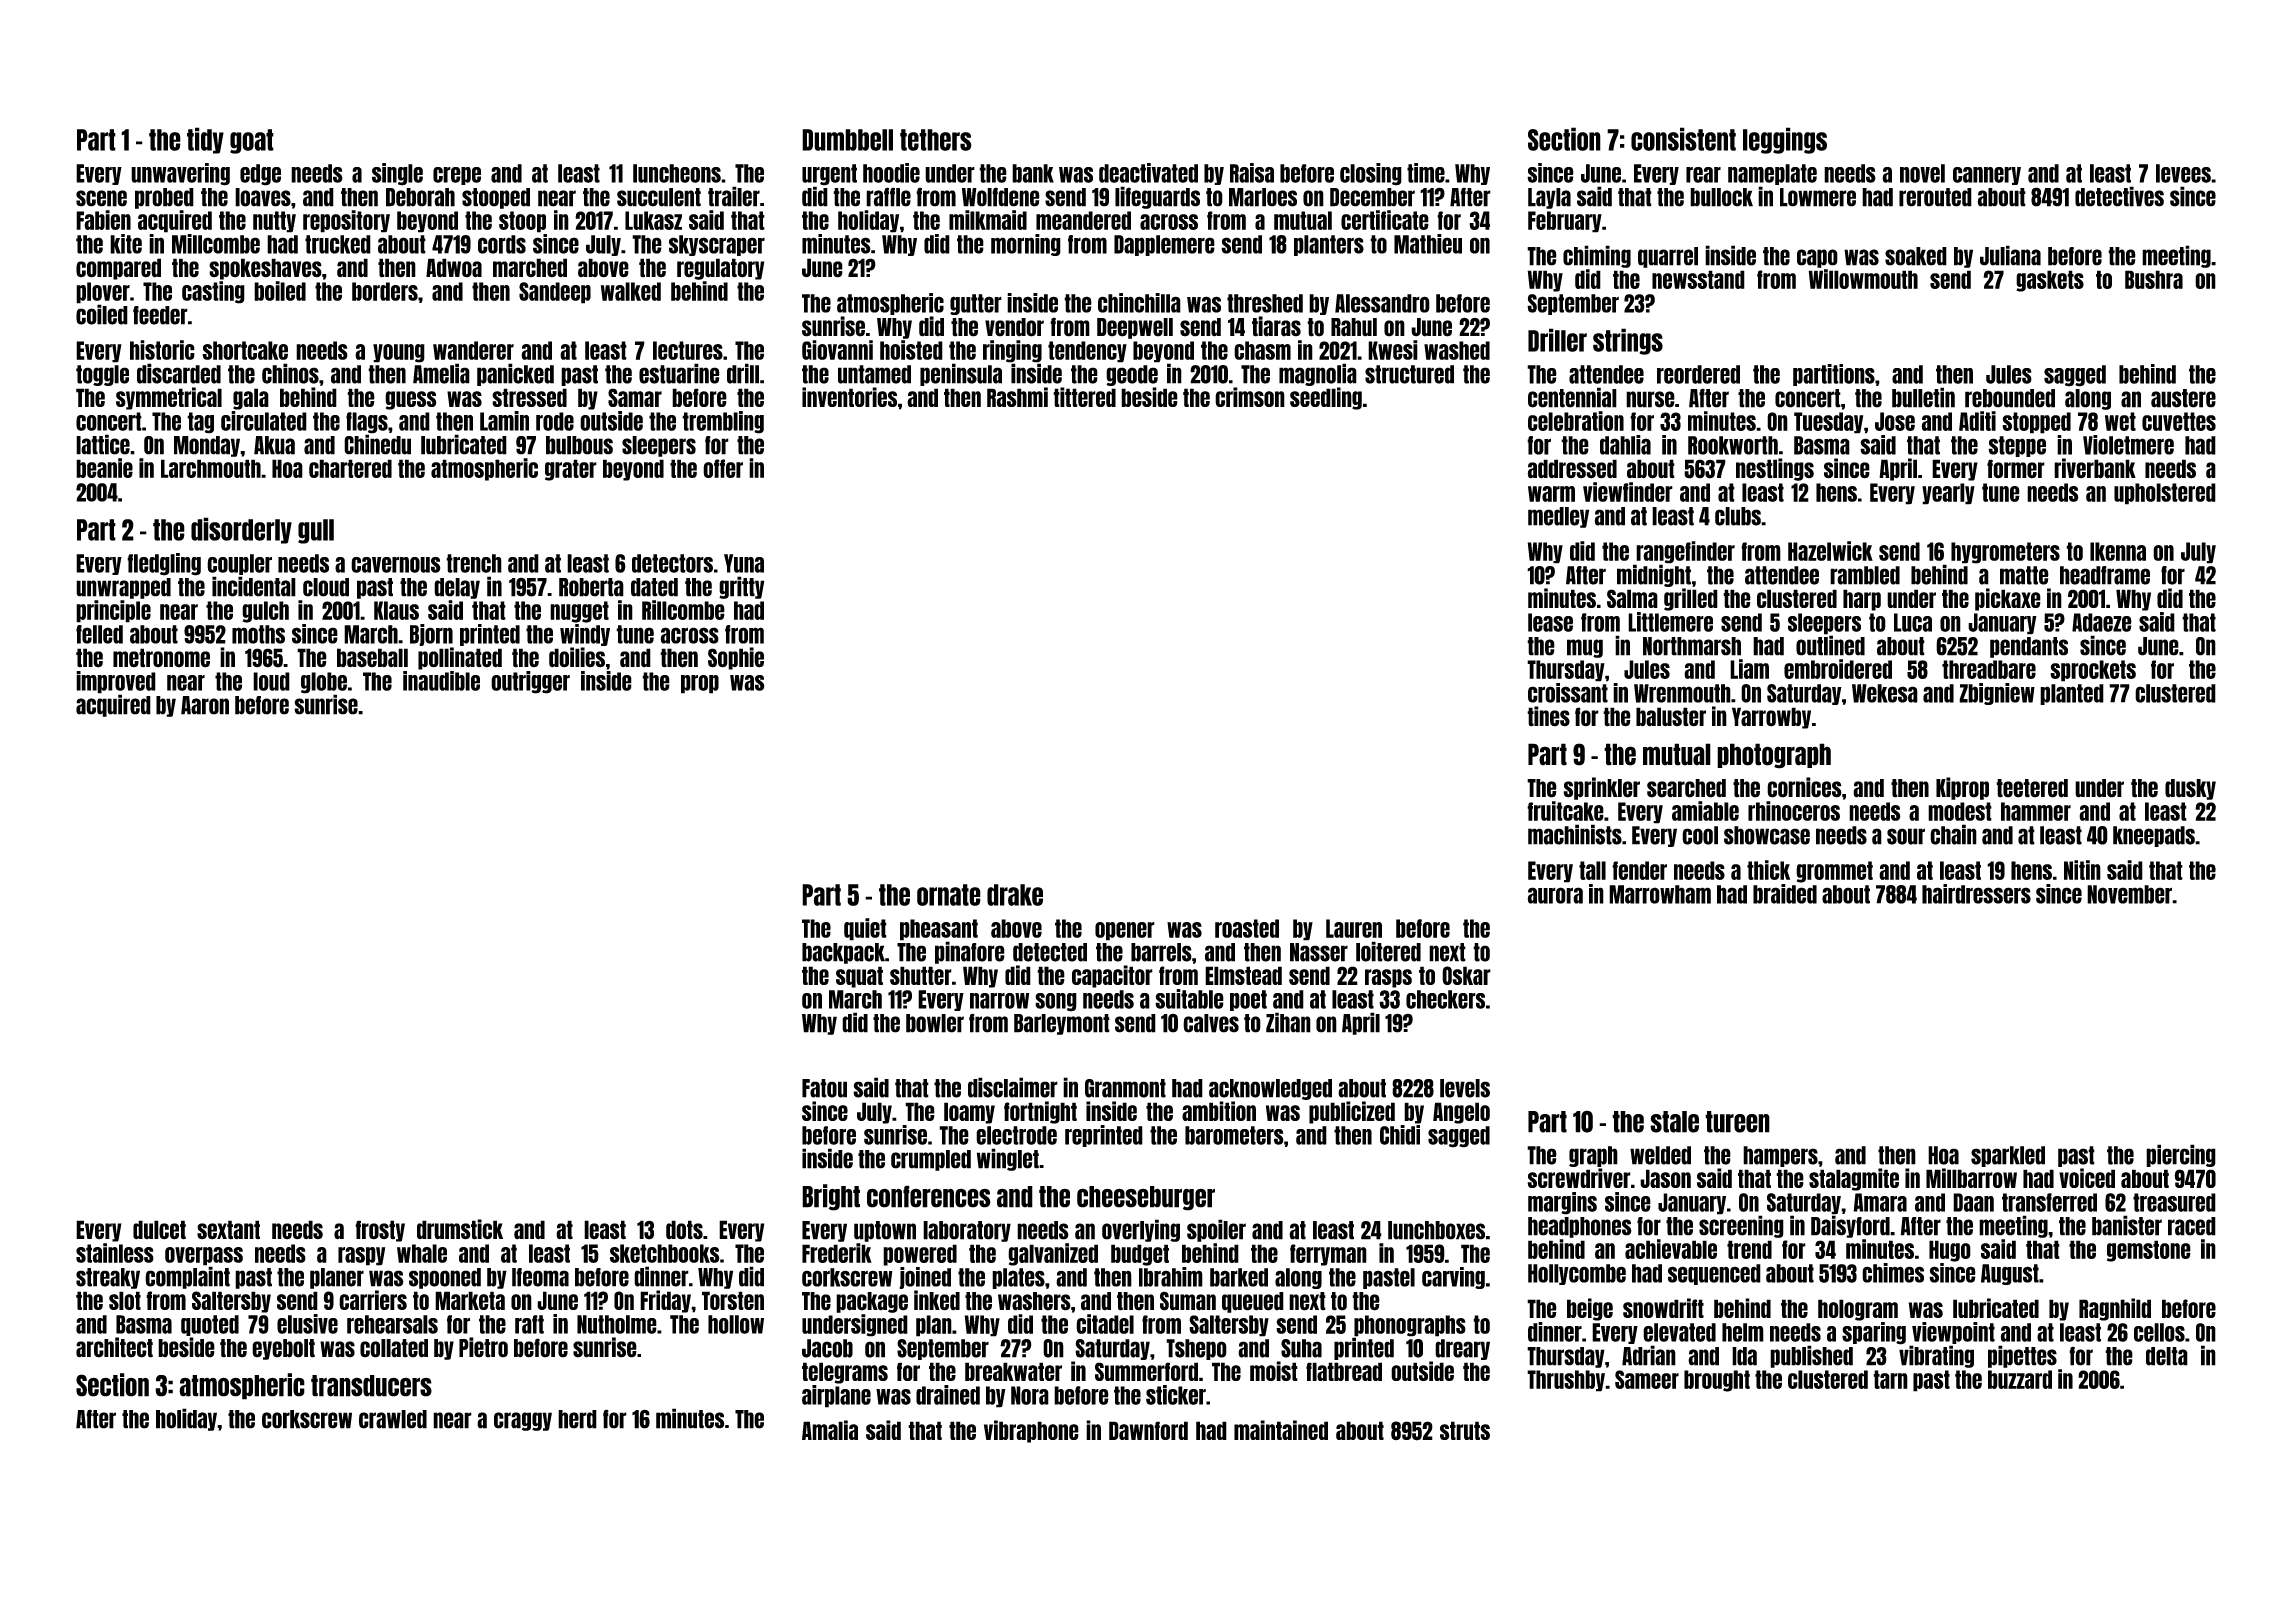  I want to click on Nitin, so click(2082, 870).
